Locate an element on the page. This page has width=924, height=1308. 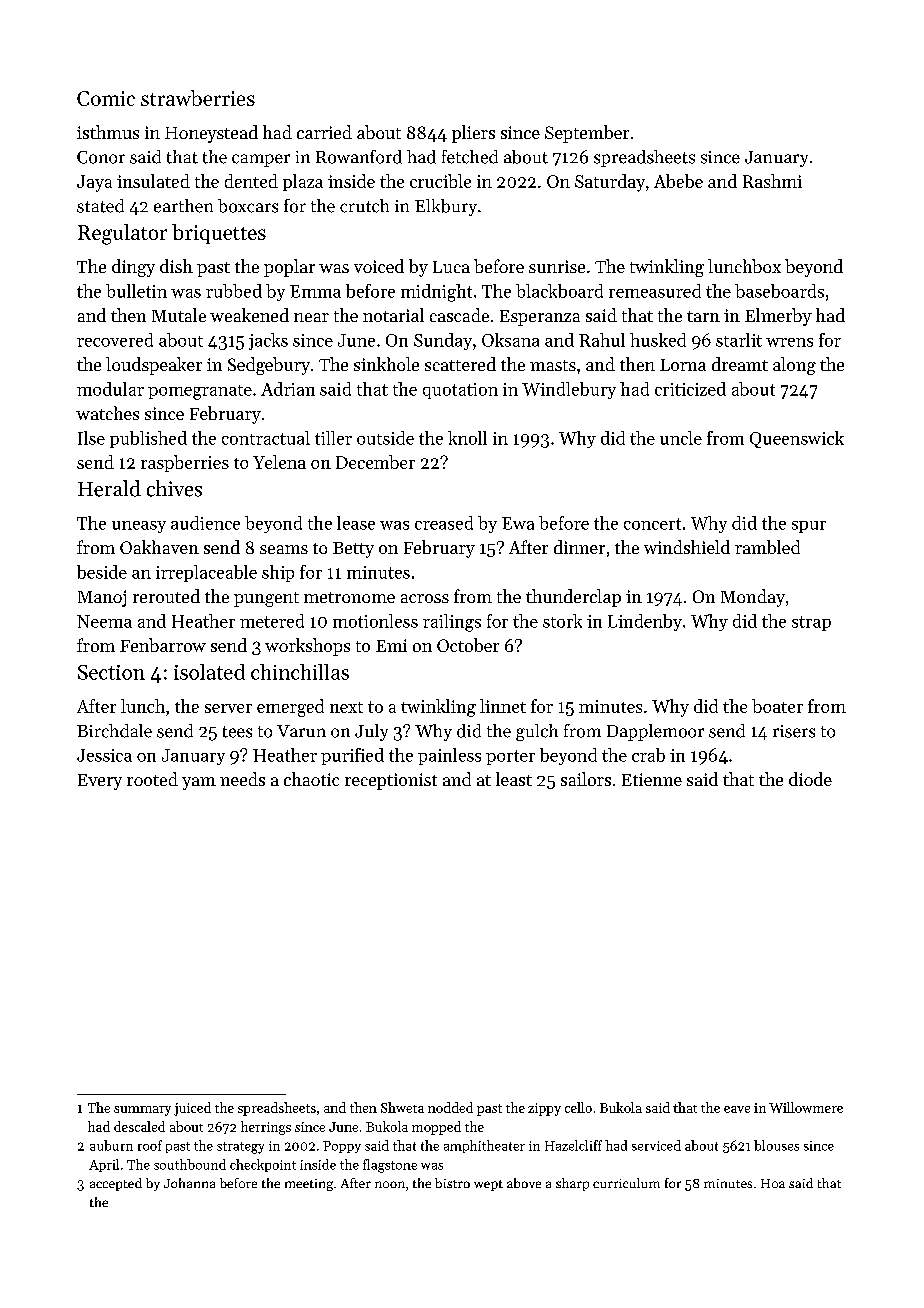
September is located at coordinates (587, 134).
